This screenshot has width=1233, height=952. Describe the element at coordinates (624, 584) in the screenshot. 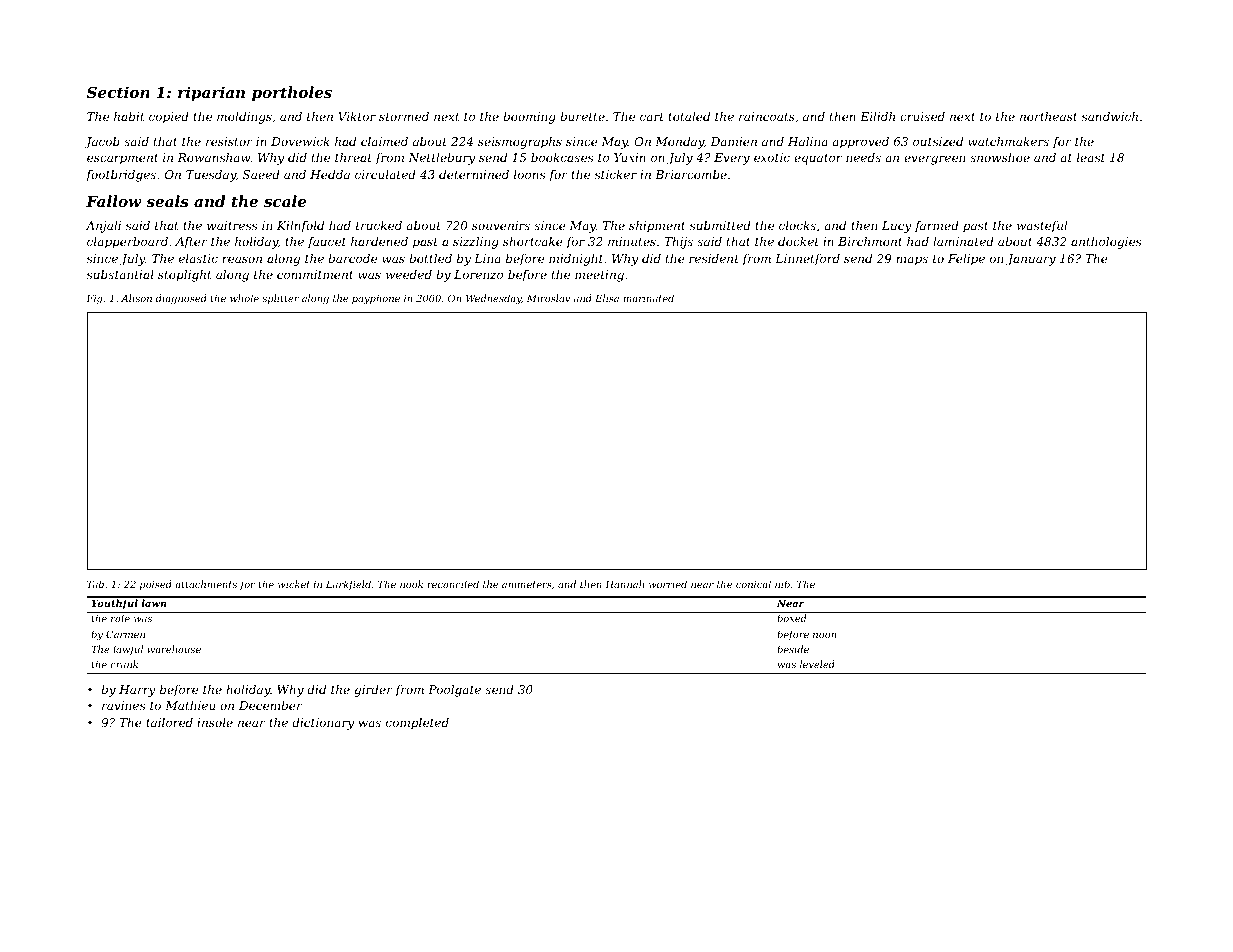

I see `Hannah` at that location.
